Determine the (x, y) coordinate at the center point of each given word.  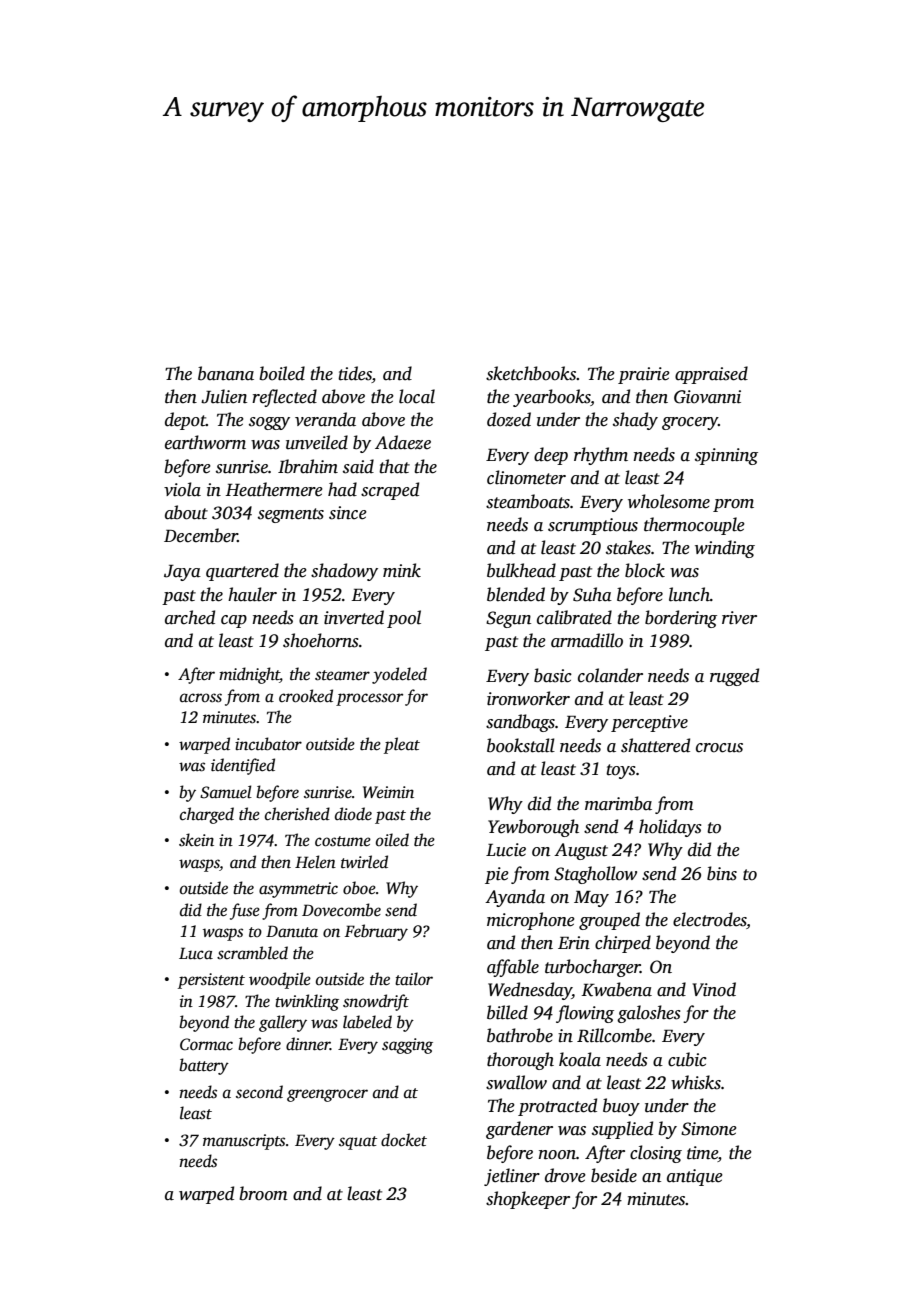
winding (725, 549)
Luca (196, 953)
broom (263, 1193)
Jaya (182, 573)
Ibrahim (308, 466)
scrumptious (593, 526)
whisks (696, 1082)
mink (402, 570)
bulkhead (521, 570)
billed (507, 1012)
